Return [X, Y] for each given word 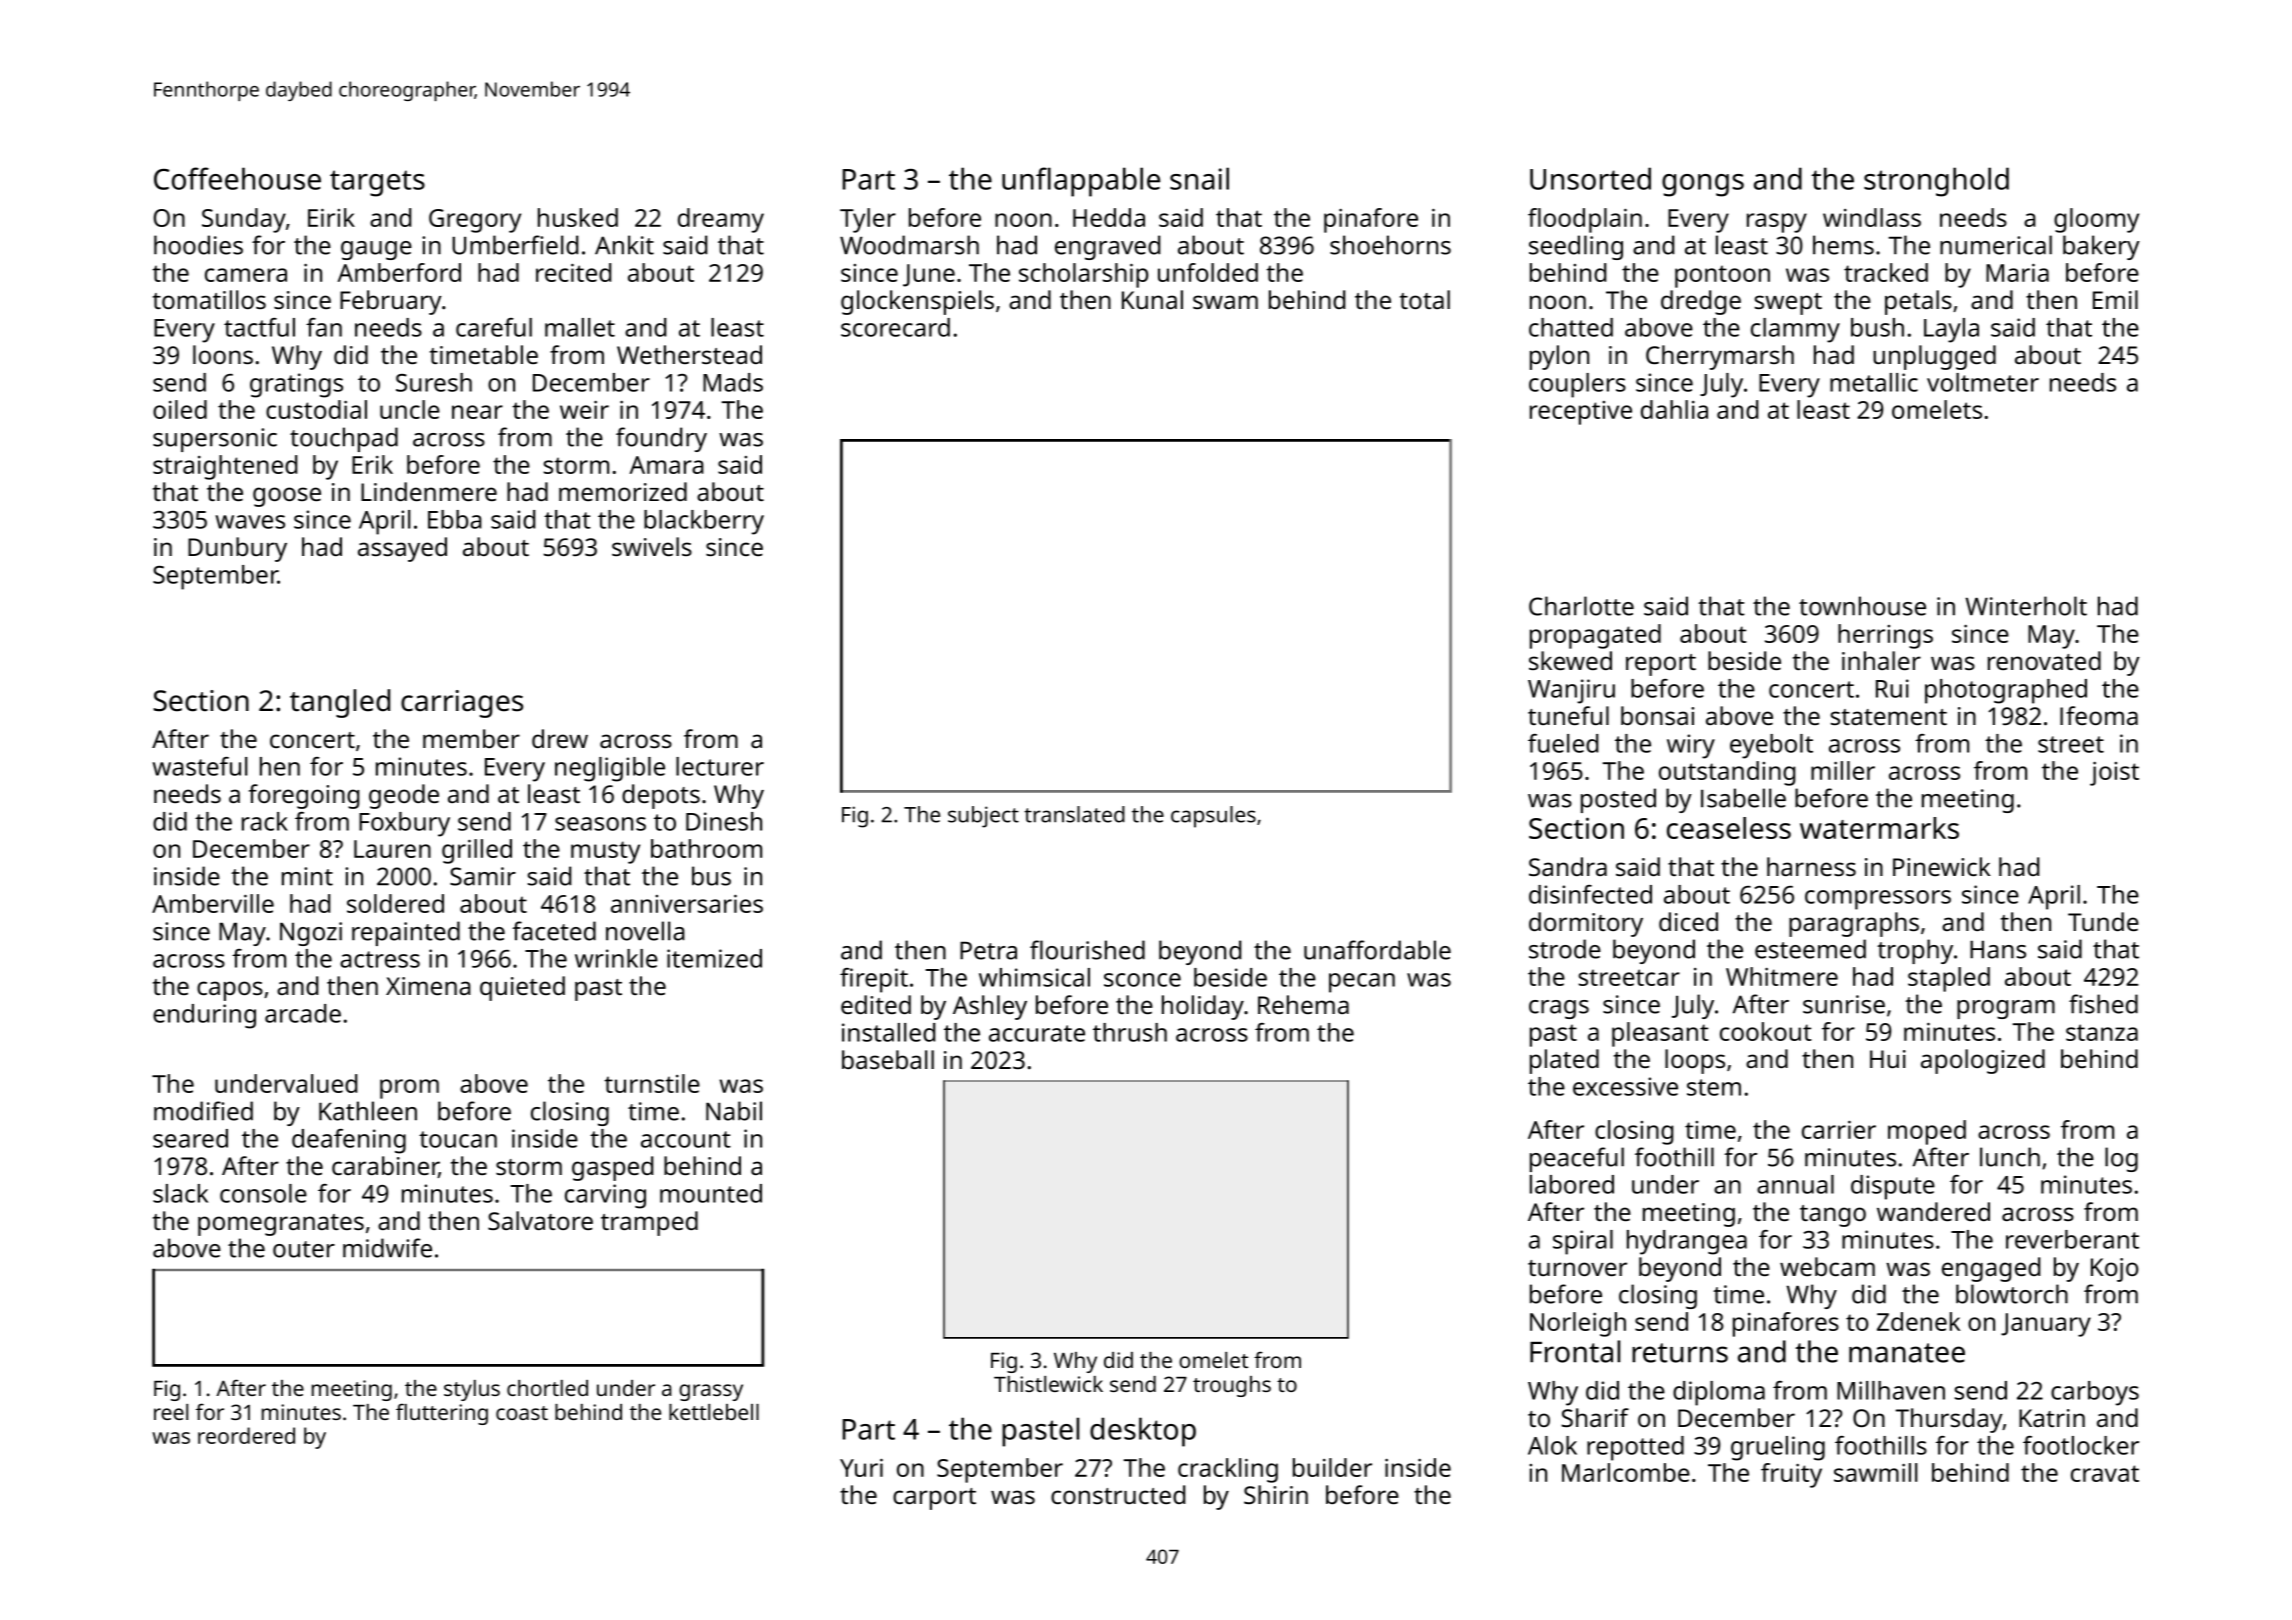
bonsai [1657, 715]
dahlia [1674, 409]
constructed [1118, 1494]
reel [171, 1412]
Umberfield [515, 245]
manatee [1907, 1353]
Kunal [1152, 299]
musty [605, 852]
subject [983, 817]
